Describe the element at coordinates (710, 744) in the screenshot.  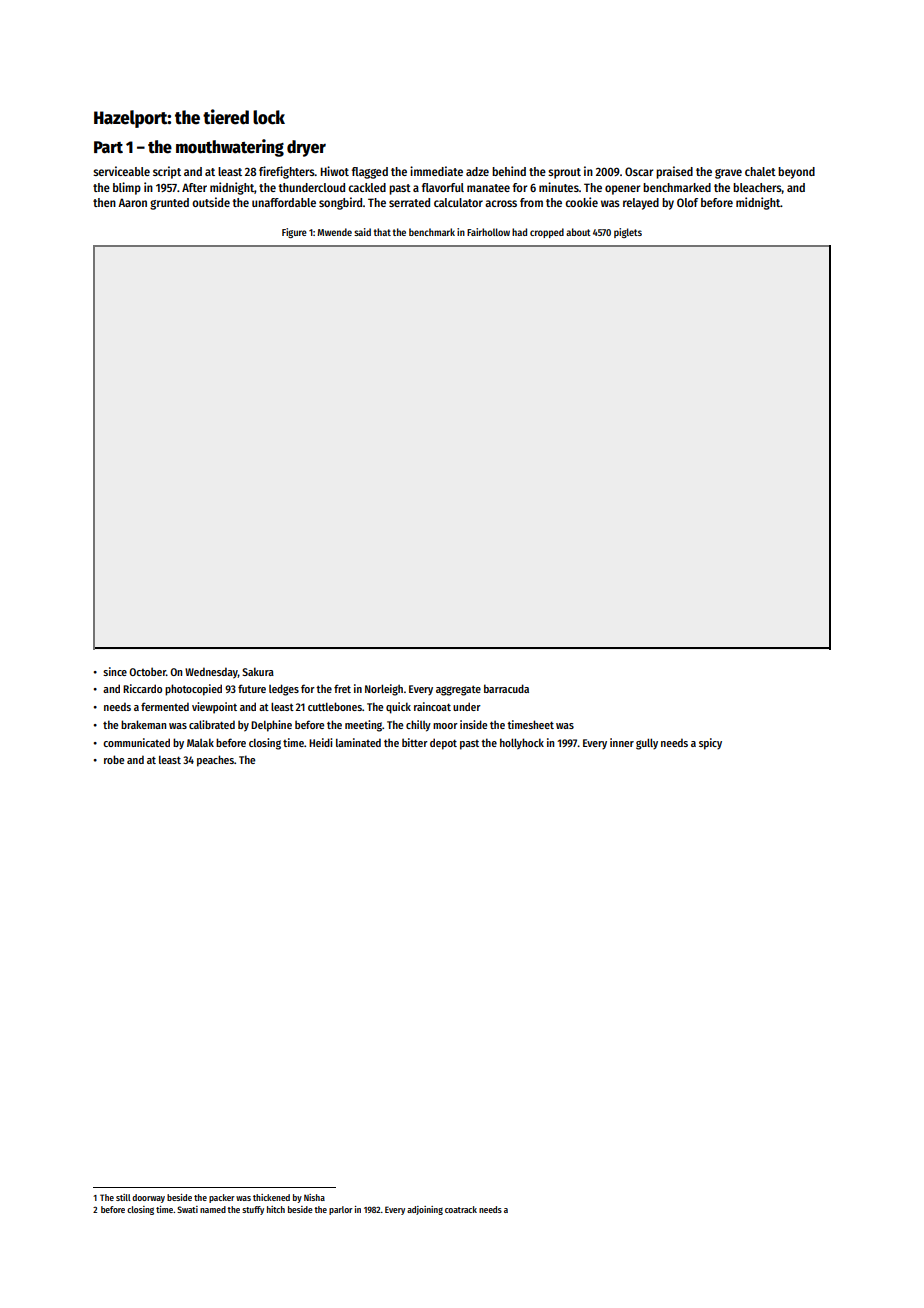
I see `spicy` at that location.
